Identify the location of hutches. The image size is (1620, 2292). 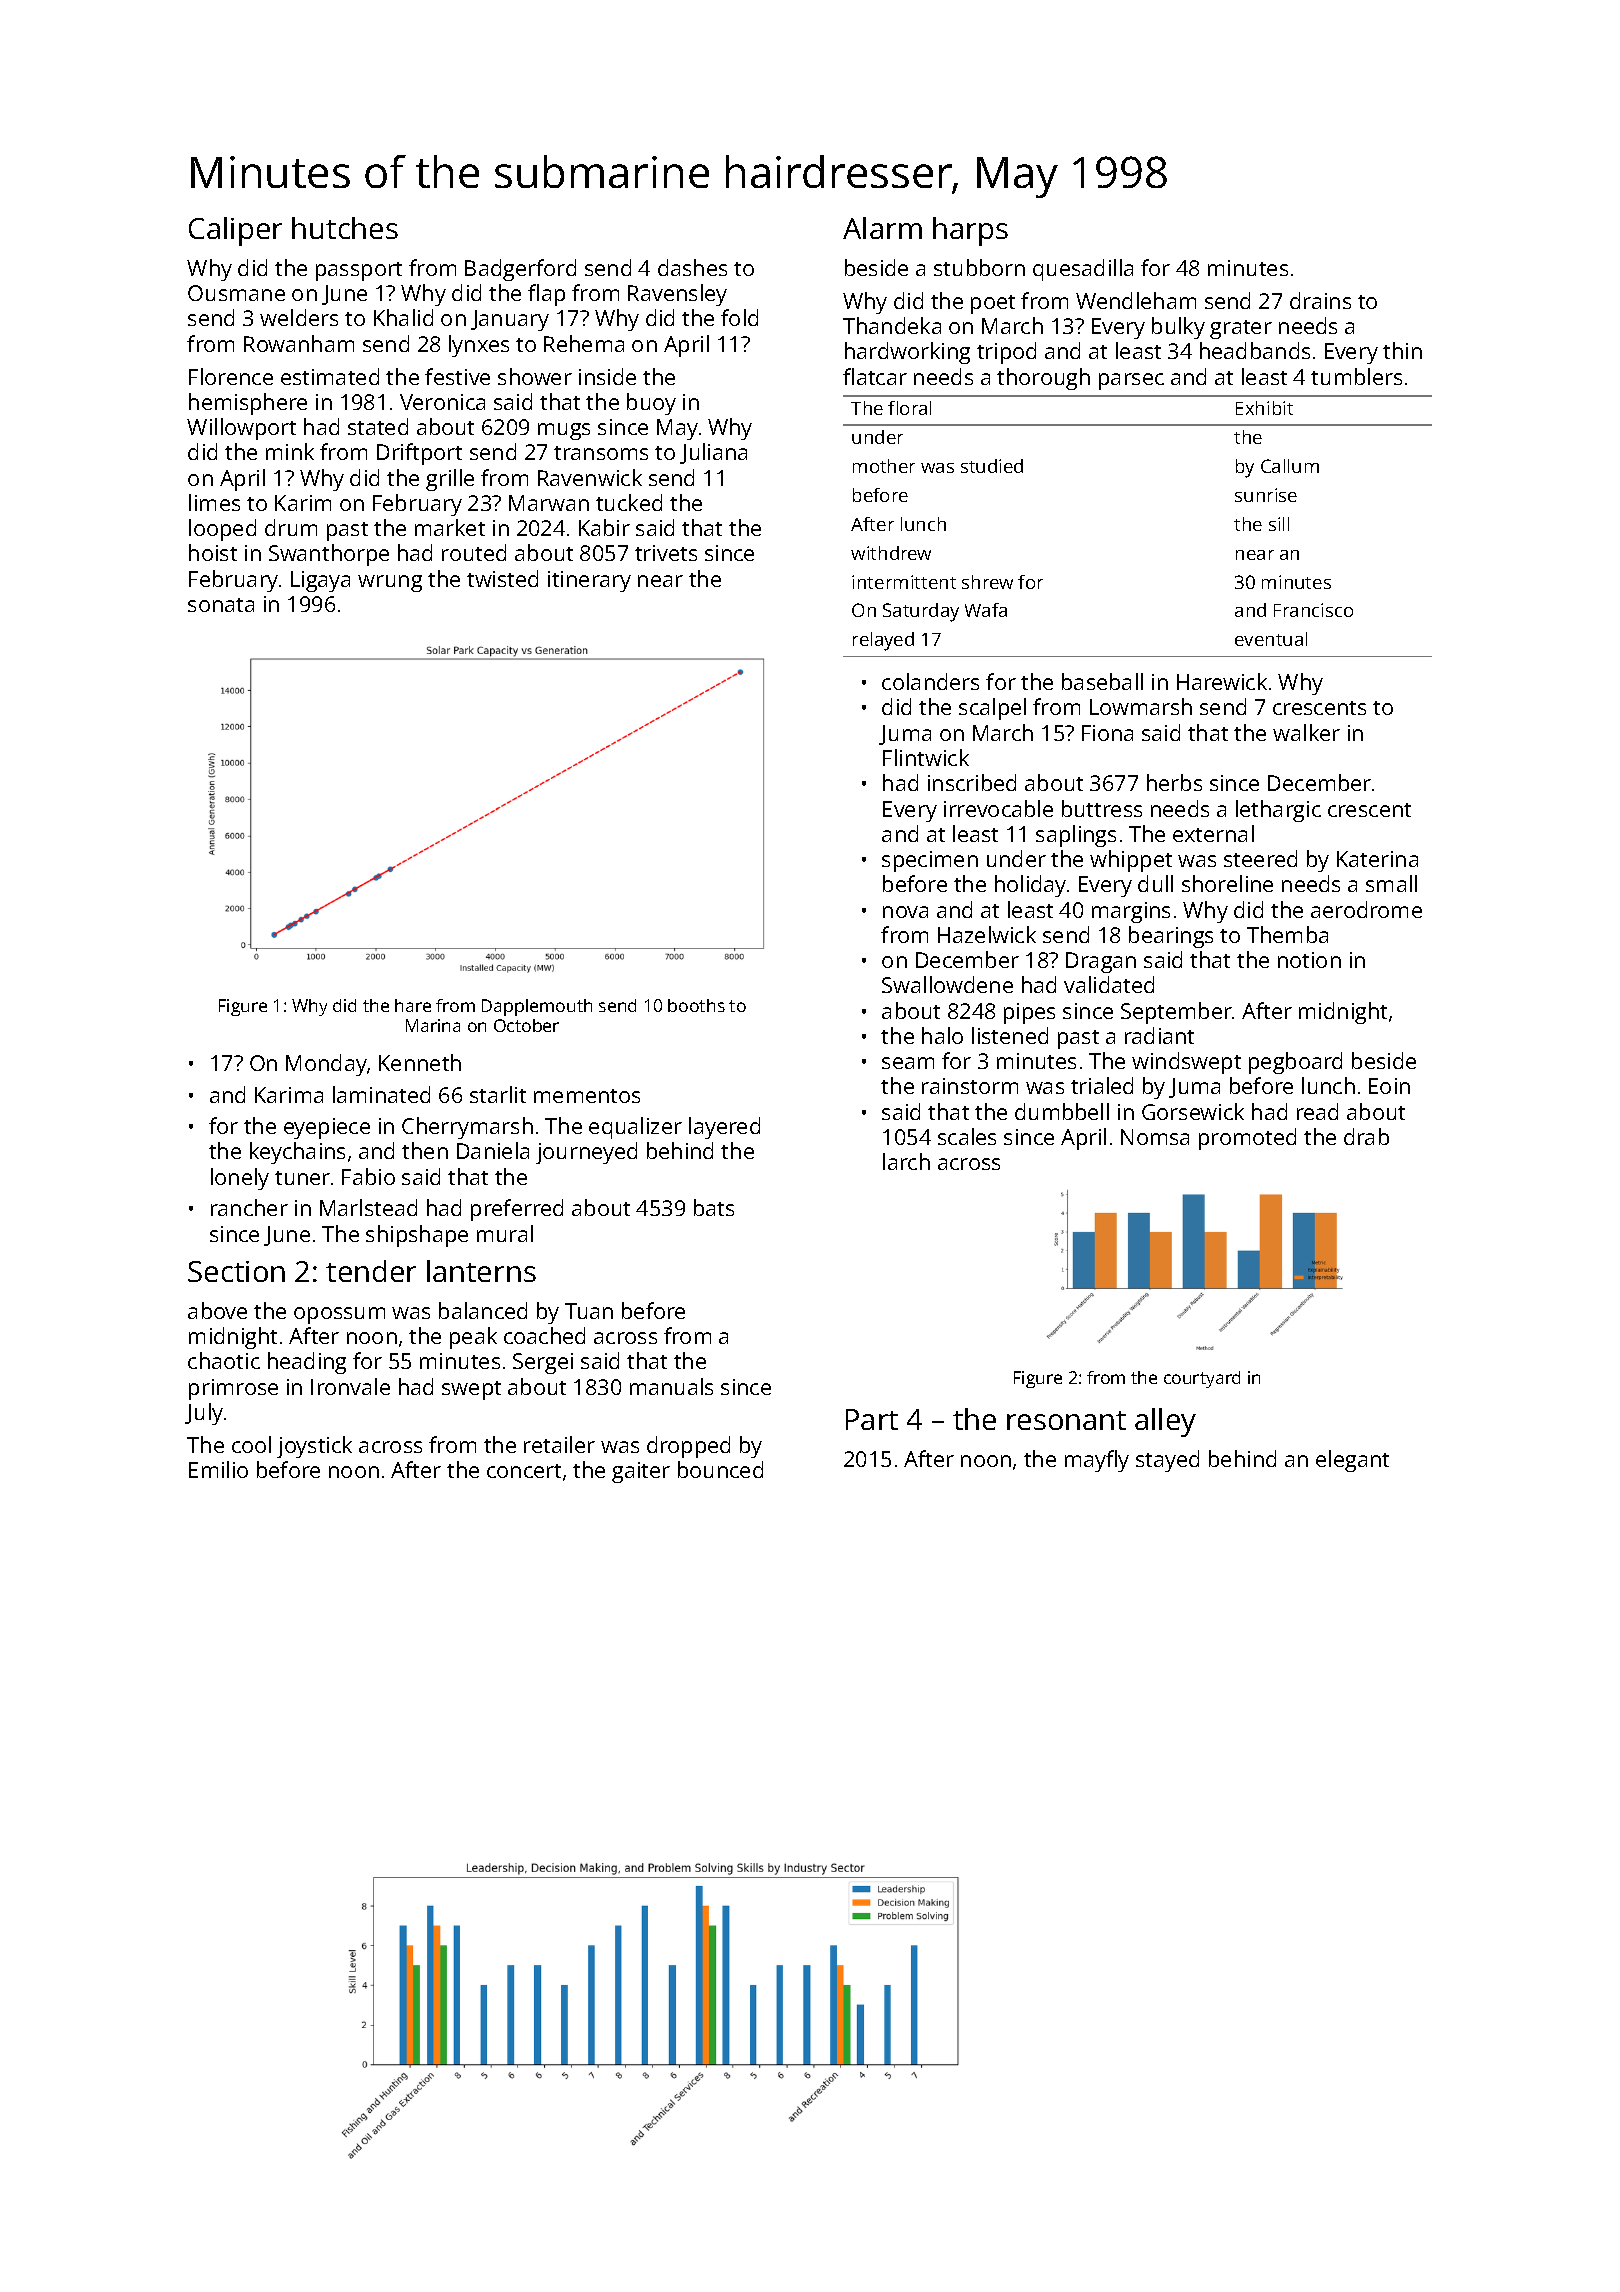
(345, 228).
